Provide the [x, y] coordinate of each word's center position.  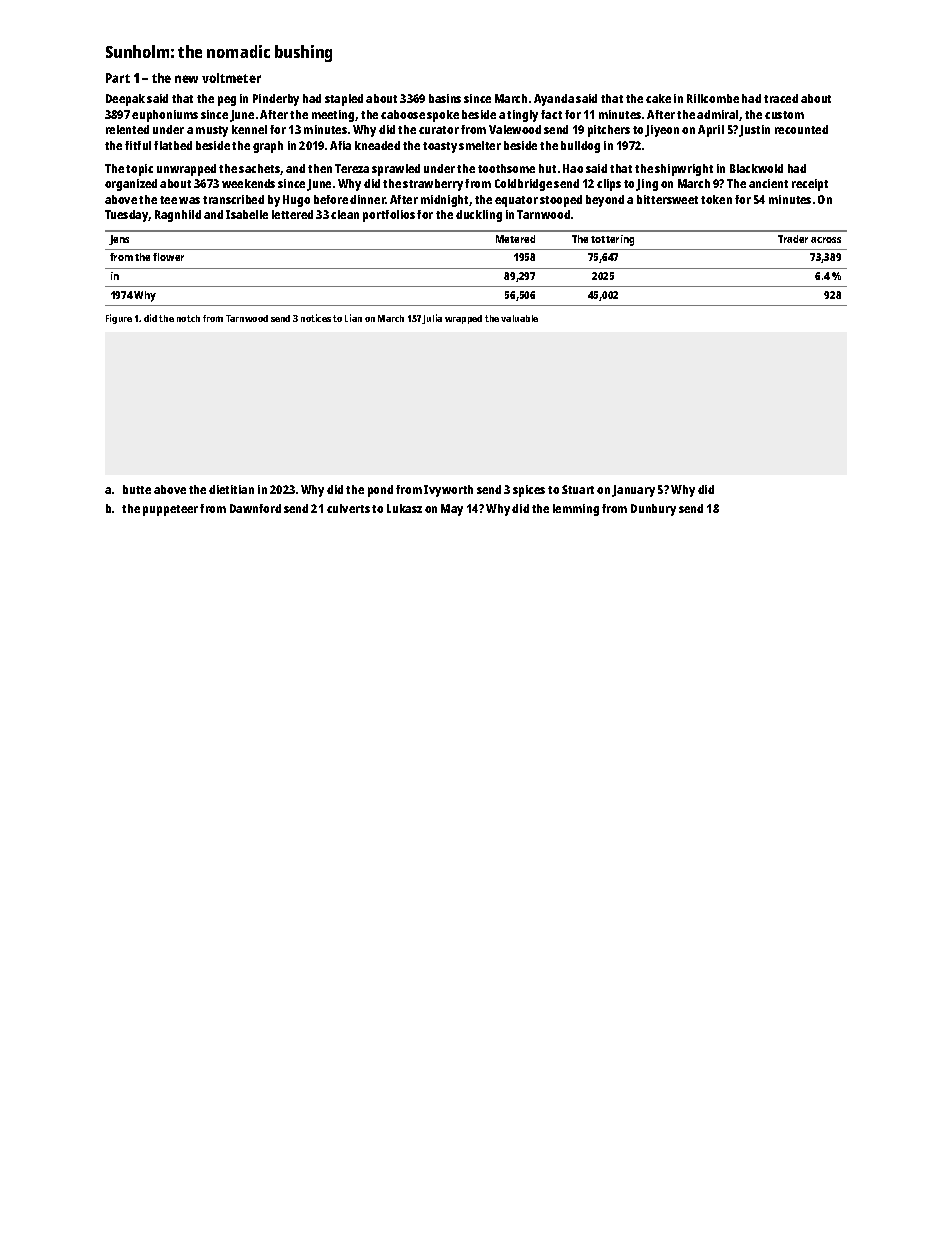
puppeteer [170, 510]
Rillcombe [713, 98]
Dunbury [653, 510]
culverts [348, 508]
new [186, 79]
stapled [344, 100]
